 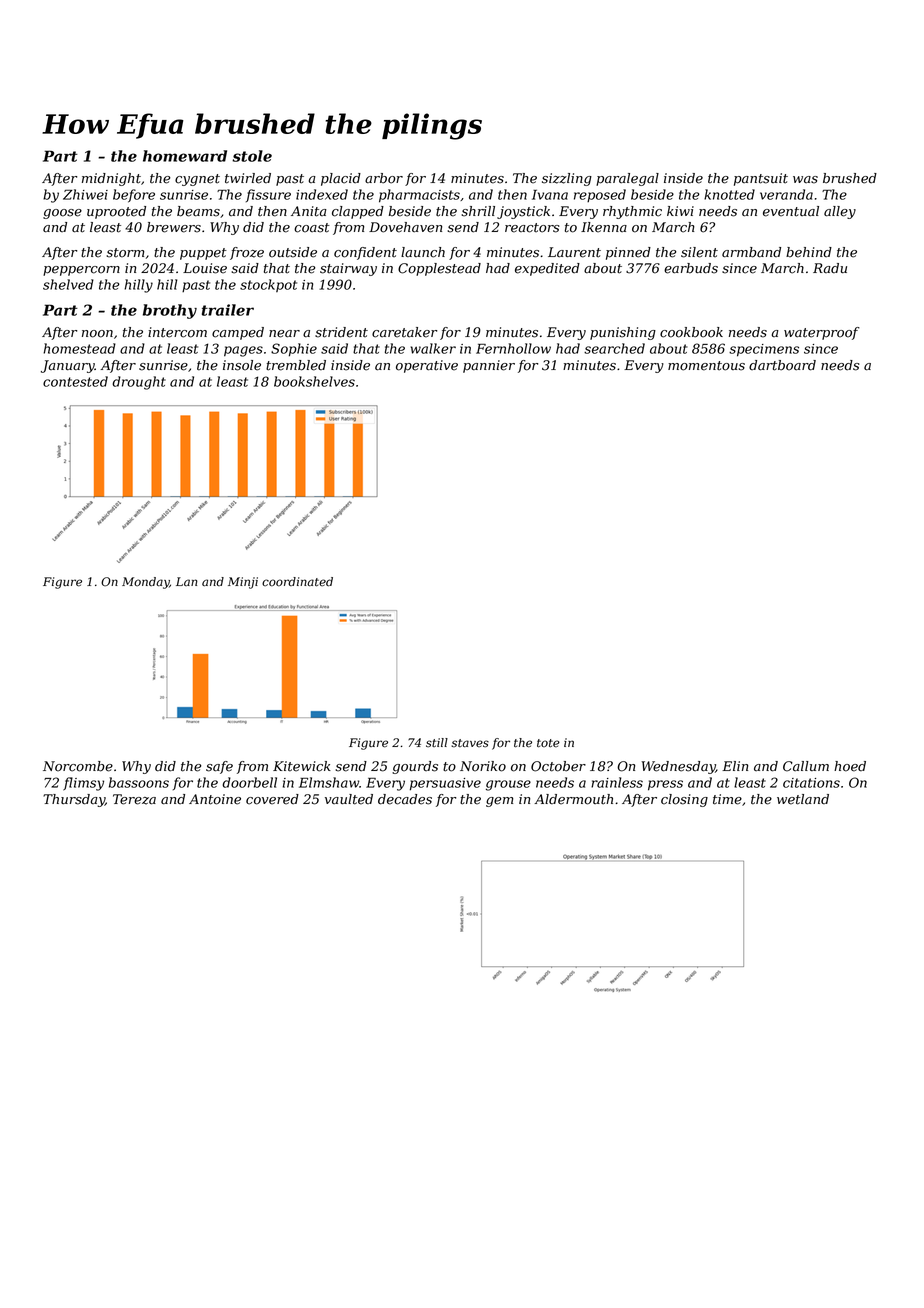 What do you see at coordinates (314, 381) in the document?
I see `bookshelves` at bounding box center [314, 381].
